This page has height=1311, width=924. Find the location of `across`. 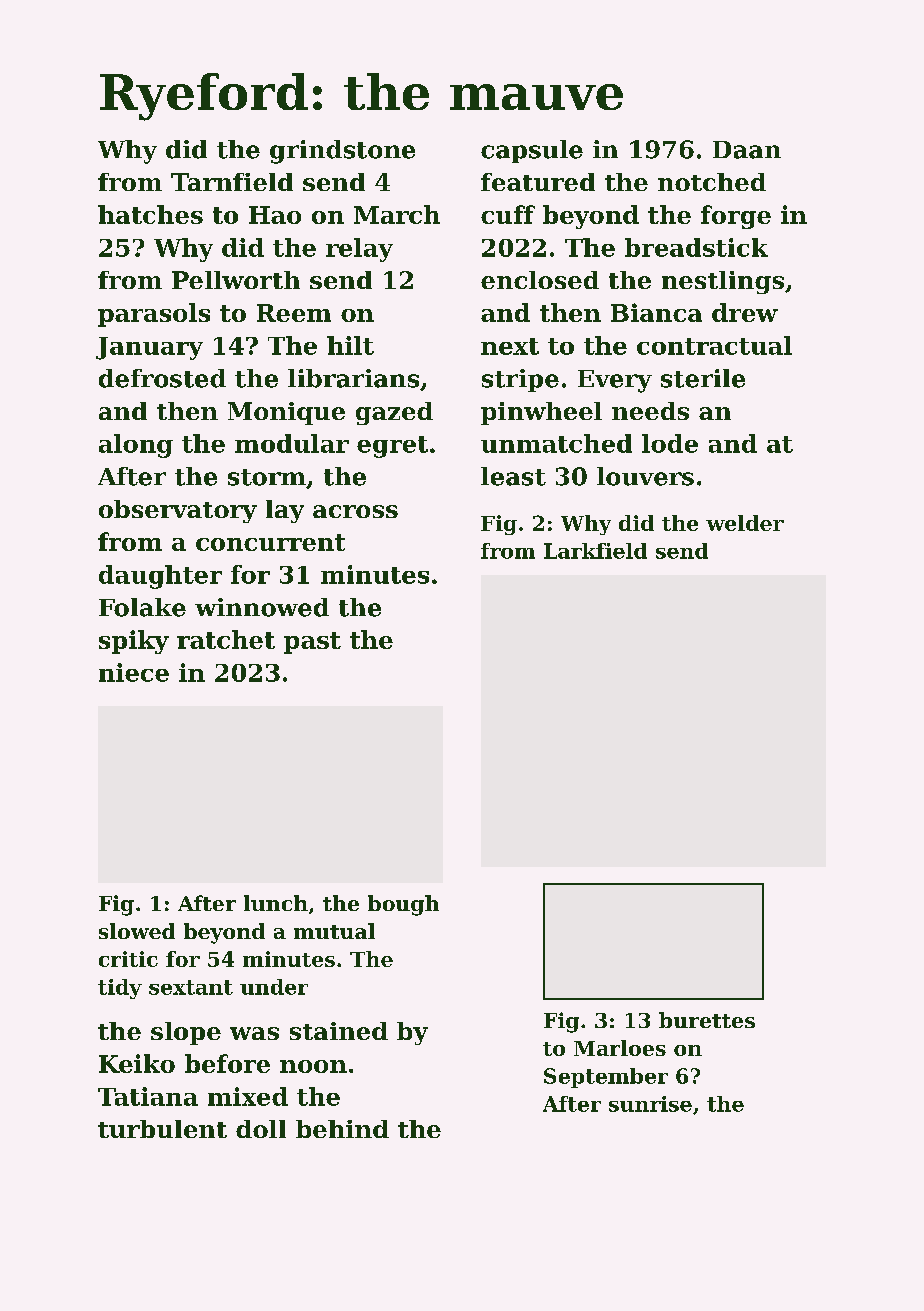

across is located at coordinates (355, 511).
